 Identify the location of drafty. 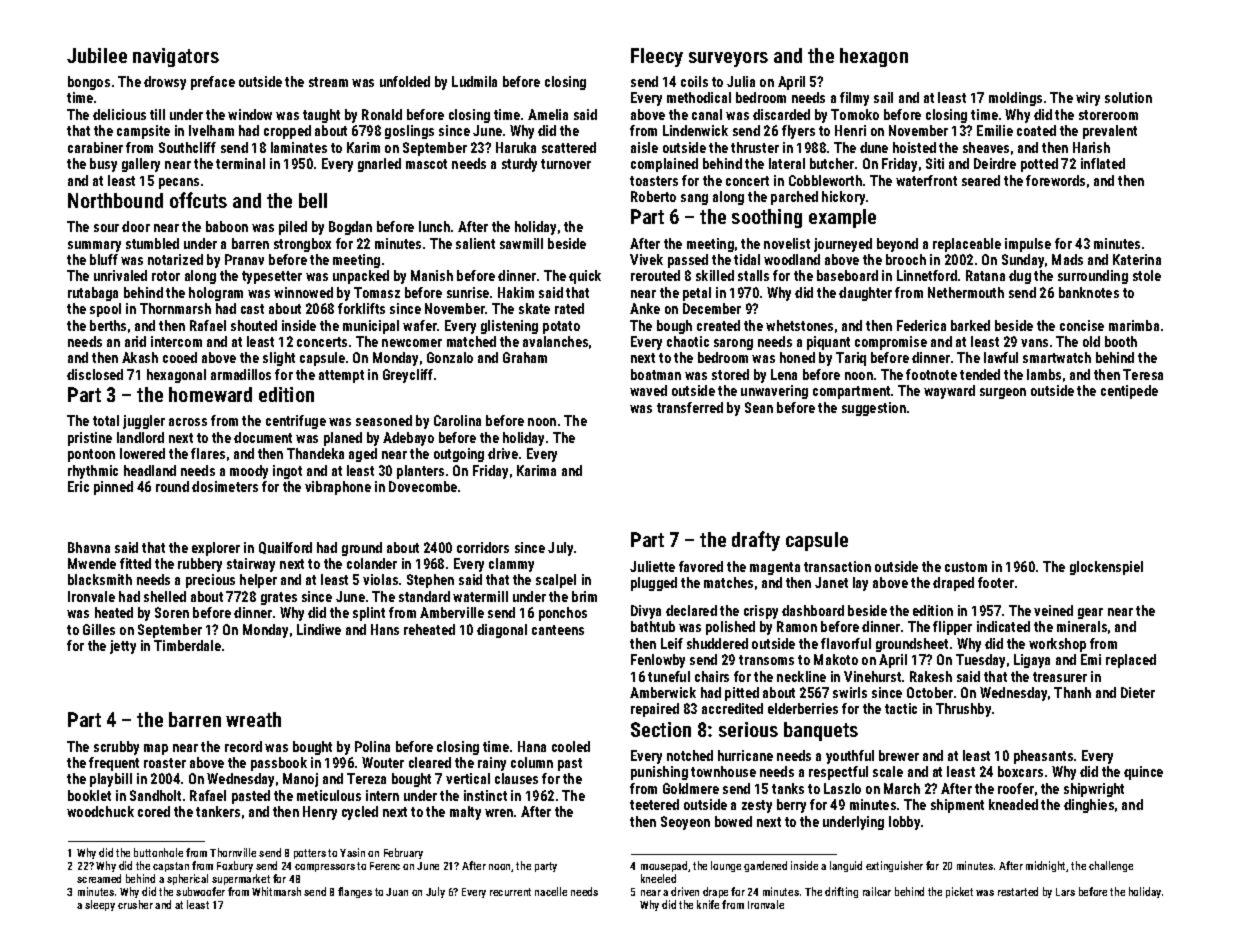
(756, 541).
